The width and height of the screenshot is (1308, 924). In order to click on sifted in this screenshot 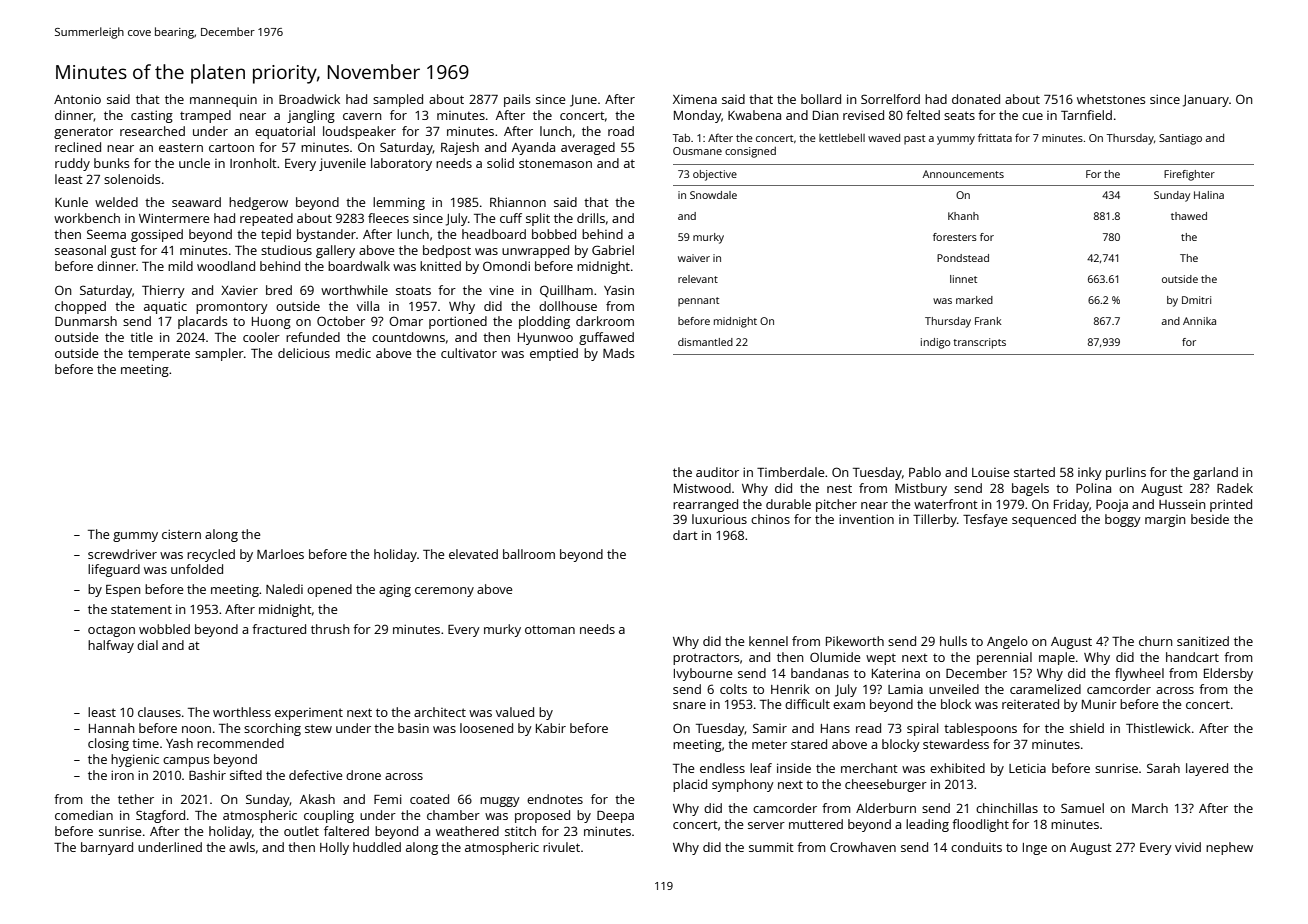, I will do `click(246, 775)`.
